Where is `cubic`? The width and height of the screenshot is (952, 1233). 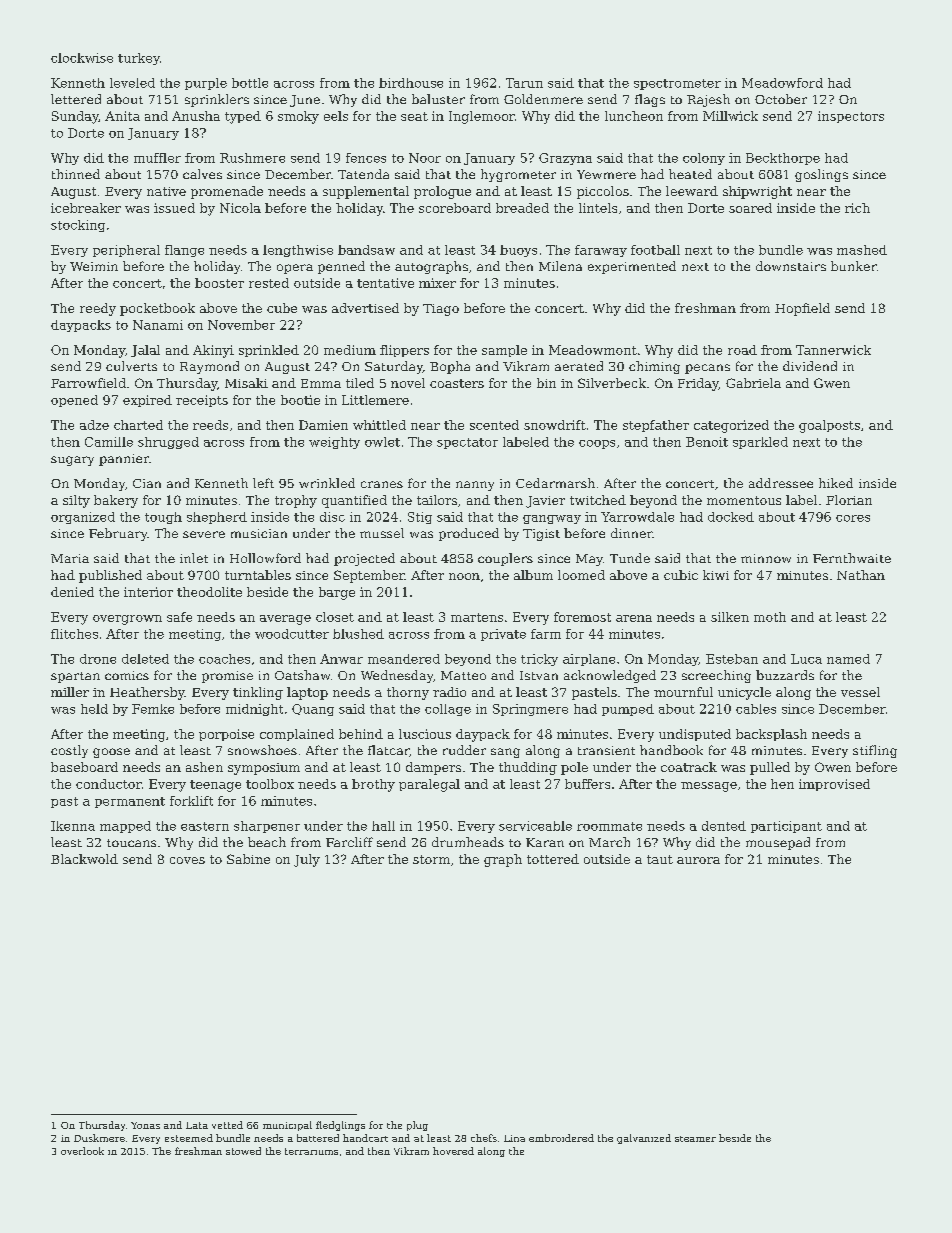
cubic is located at coordinates (681, 575).
